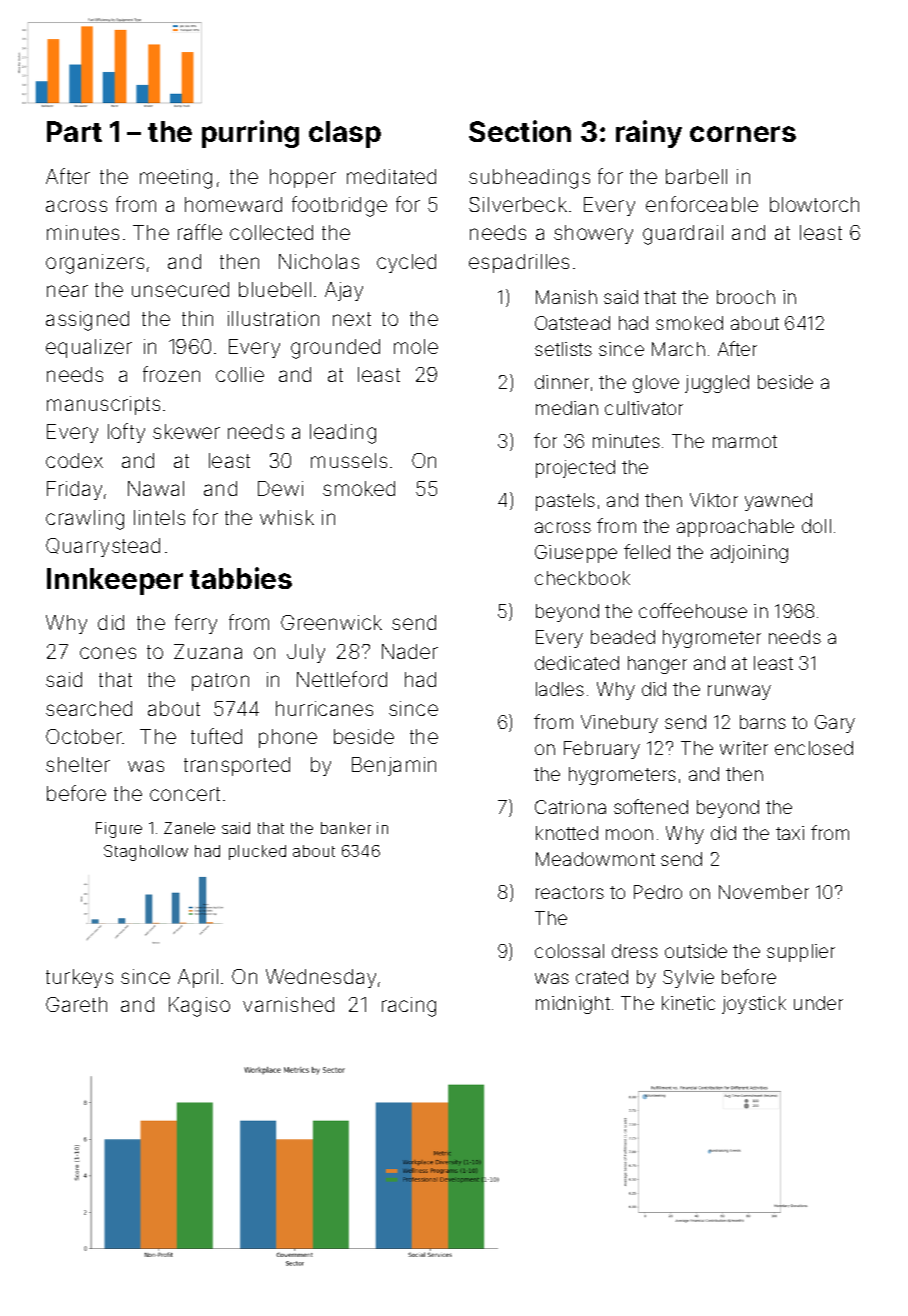 The image size is (908, 1316). Describe the element at coordinates (78, 764) in the screenshot. I see `shelter` at that location.
